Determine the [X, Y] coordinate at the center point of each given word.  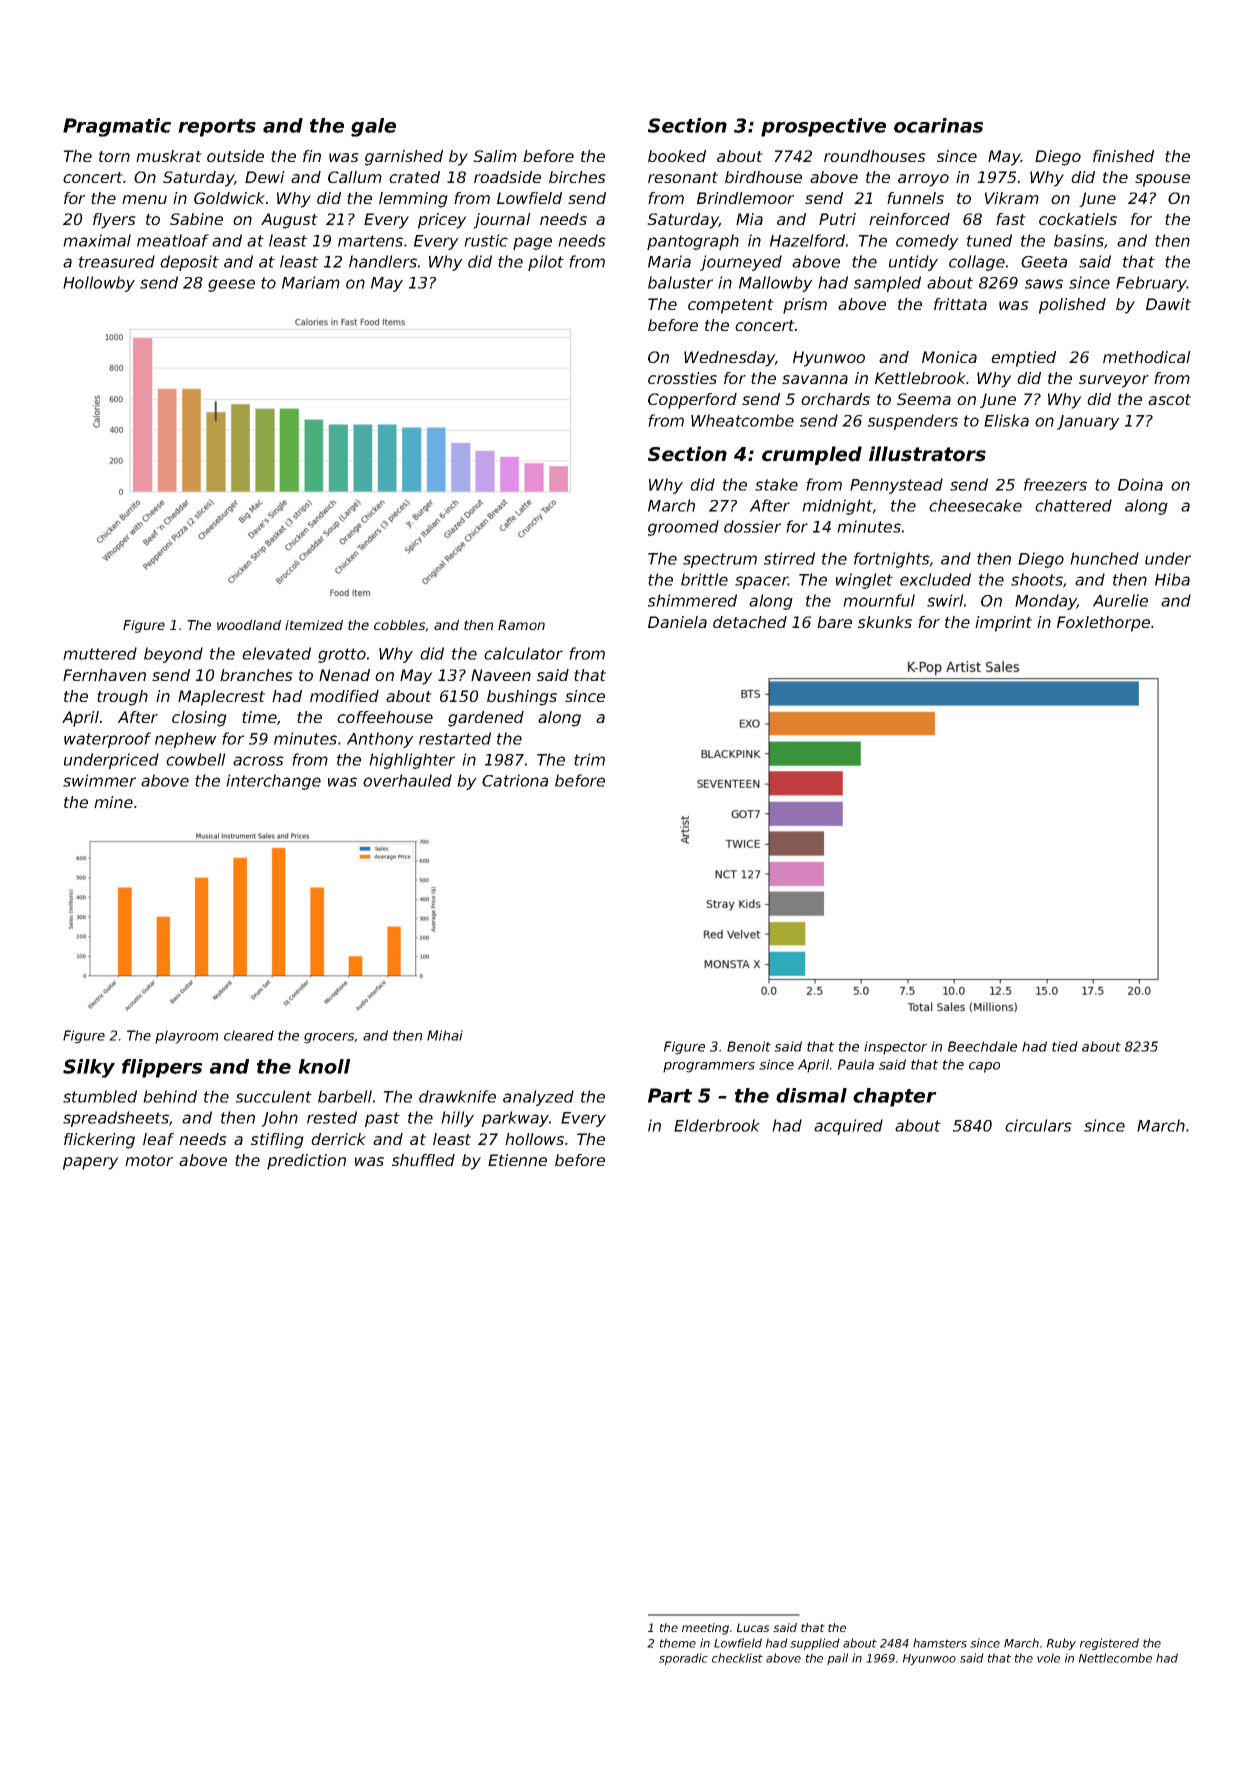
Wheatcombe [742, 420]
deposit [189, 263]
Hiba [1172, 579]
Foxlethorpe [1103, 624]
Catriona [515, 780]
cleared [249, 1035]
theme [678, 1643]
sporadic [683, 1659]
